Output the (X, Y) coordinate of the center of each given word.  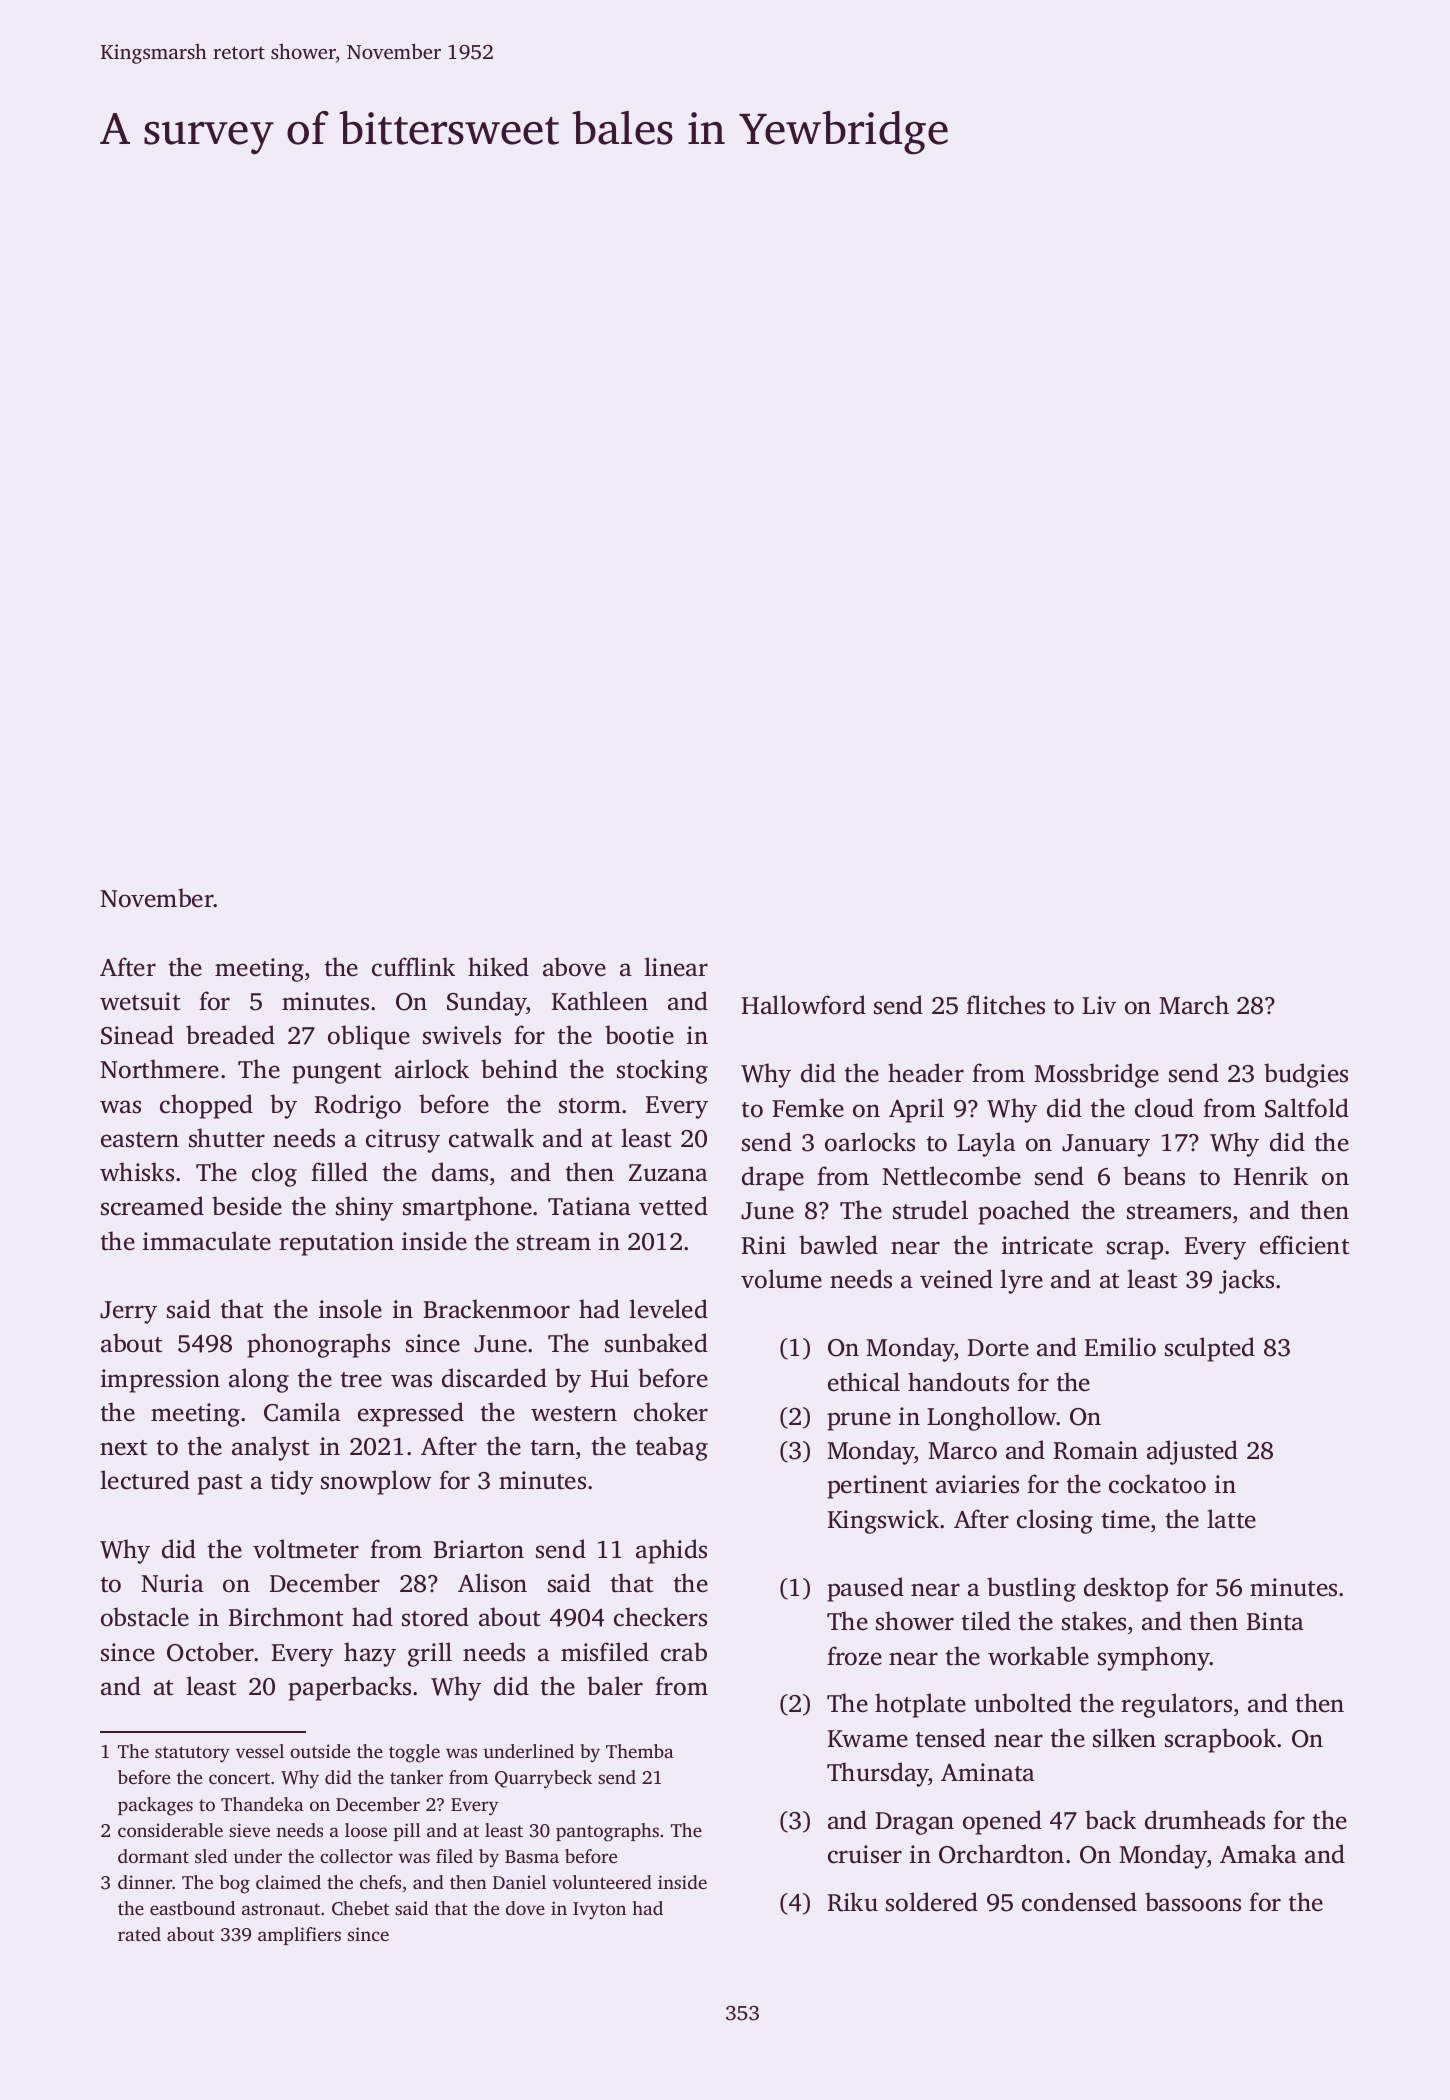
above (574, 967)
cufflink (413, 967)
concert (239, 1778)
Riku (853, 1902)
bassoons (1193, 1902)
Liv (1099, 1005)
